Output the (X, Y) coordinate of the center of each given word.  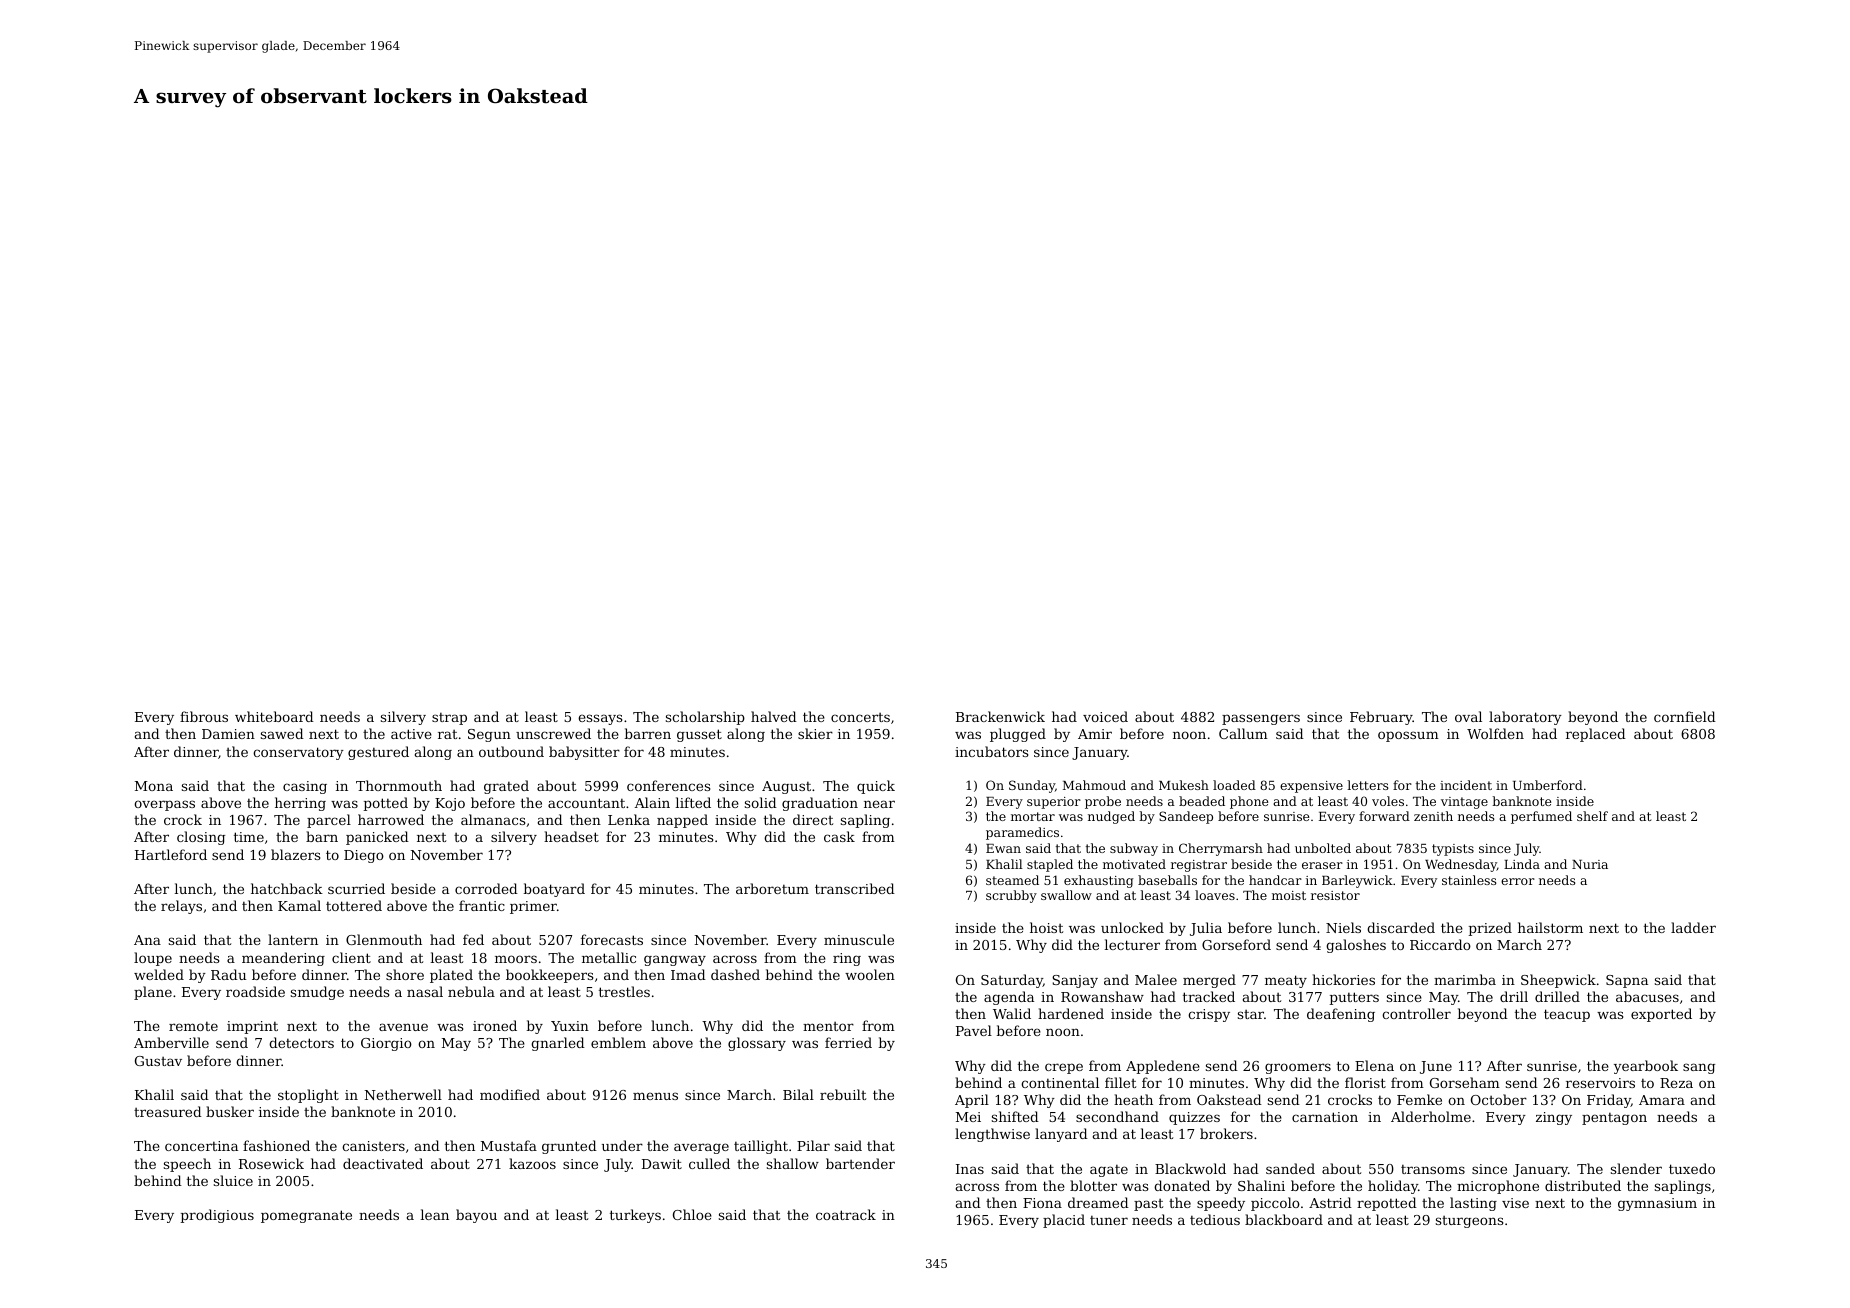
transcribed (855, 888)
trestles (624, 991)
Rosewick (271, 1163)
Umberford (1548, 785)
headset (571, 836)
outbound (511, 751)
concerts (860, 717)
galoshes (1356, 946)
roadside (255, 991)
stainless (1469, 880)
